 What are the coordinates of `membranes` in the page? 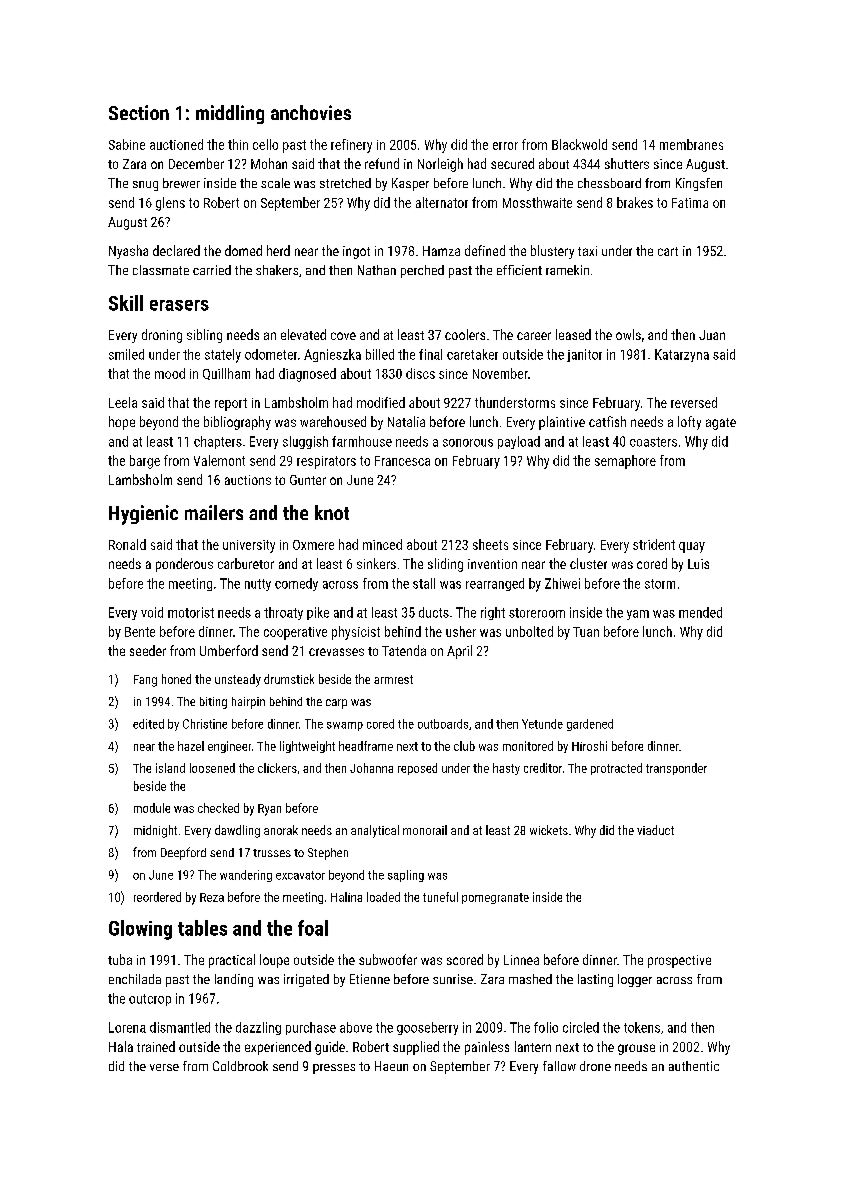 It's located at (691, 144).
